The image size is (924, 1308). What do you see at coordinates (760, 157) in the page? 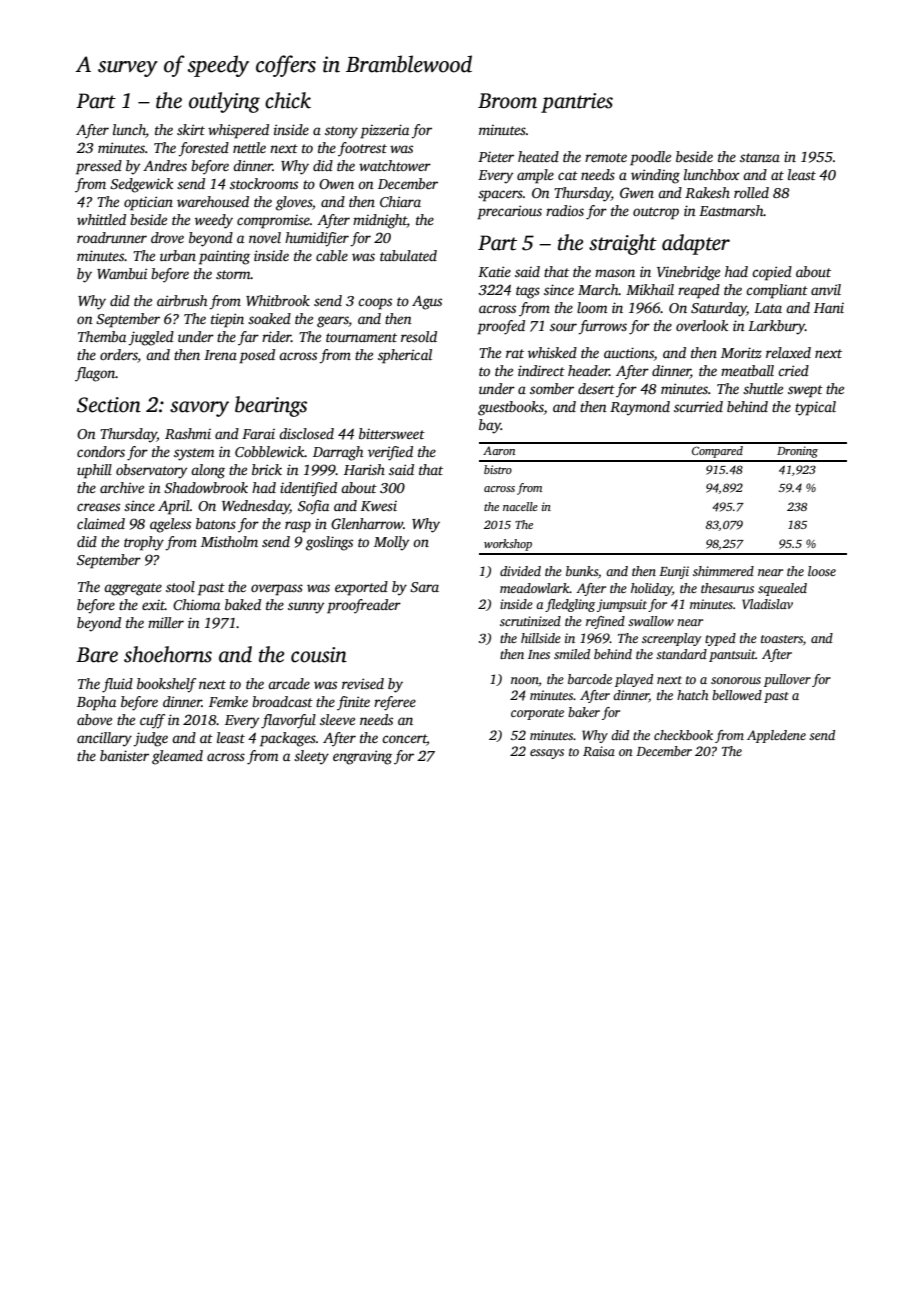
I see `stanza` at bounding box center [760, 157].
